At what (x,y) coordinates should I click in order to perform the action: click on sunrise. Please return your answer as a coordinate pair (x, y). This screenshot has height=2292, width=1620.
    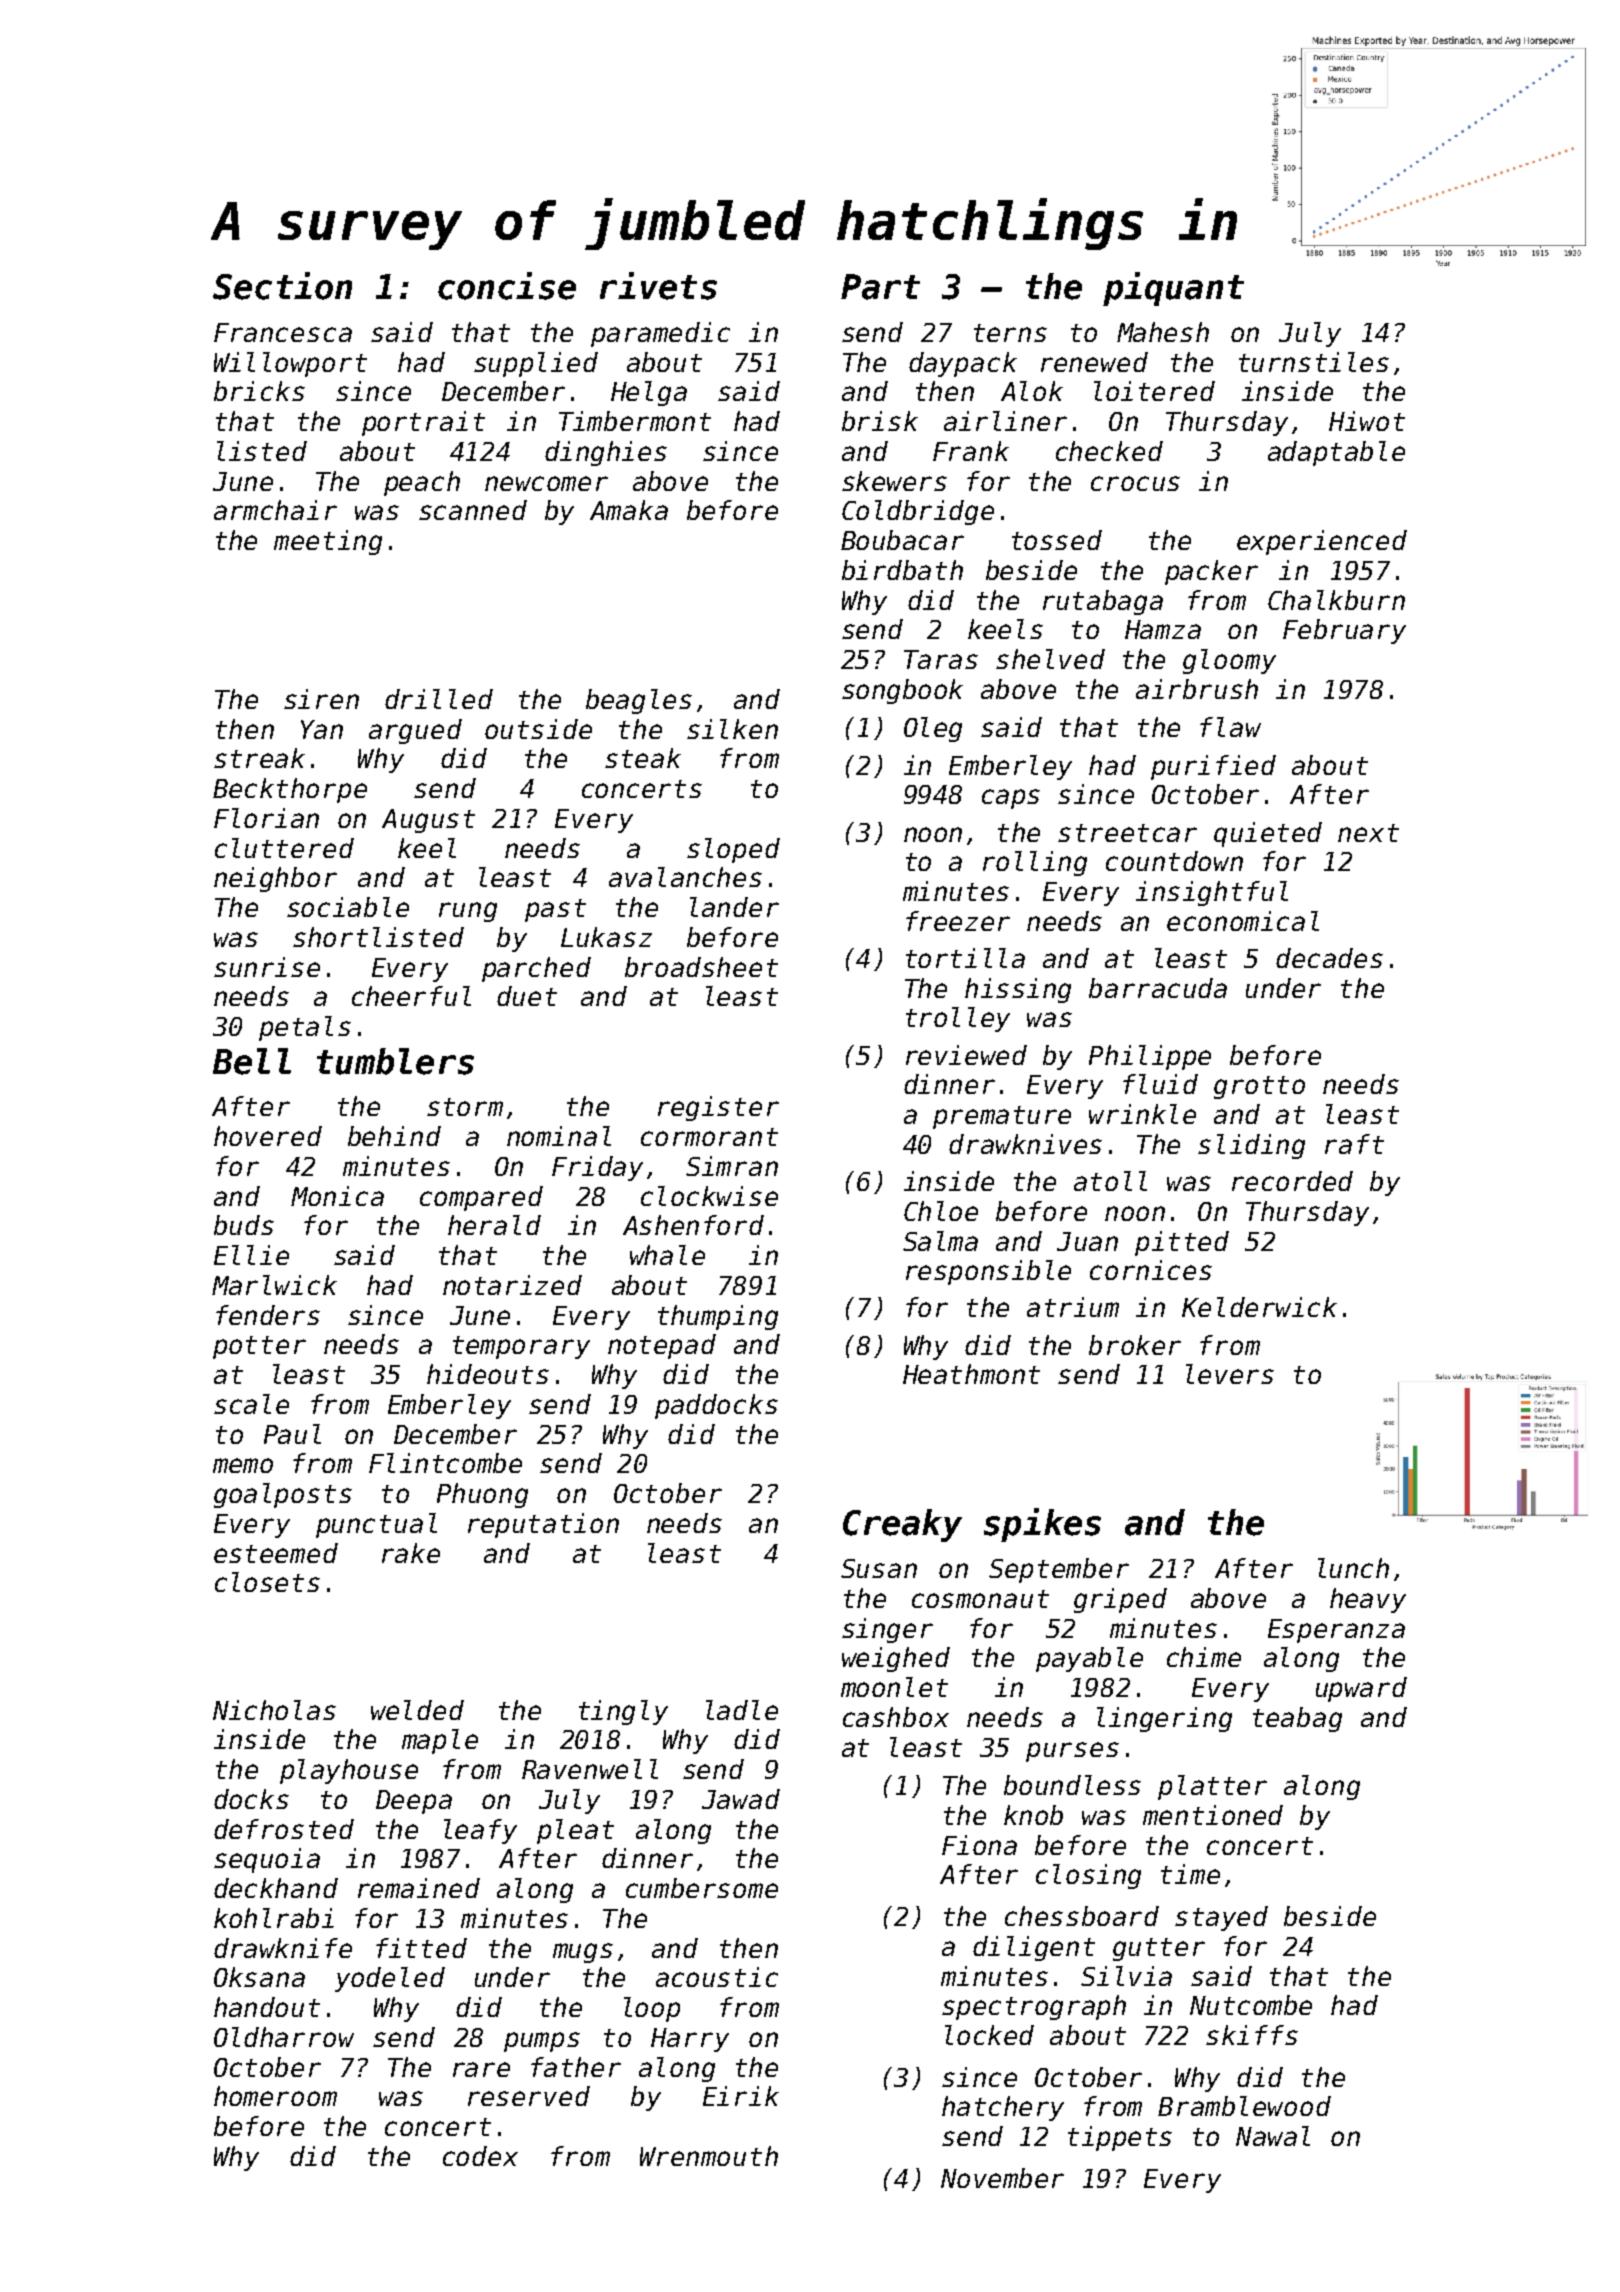
    Looking at the image, I should click on (267, 967).
